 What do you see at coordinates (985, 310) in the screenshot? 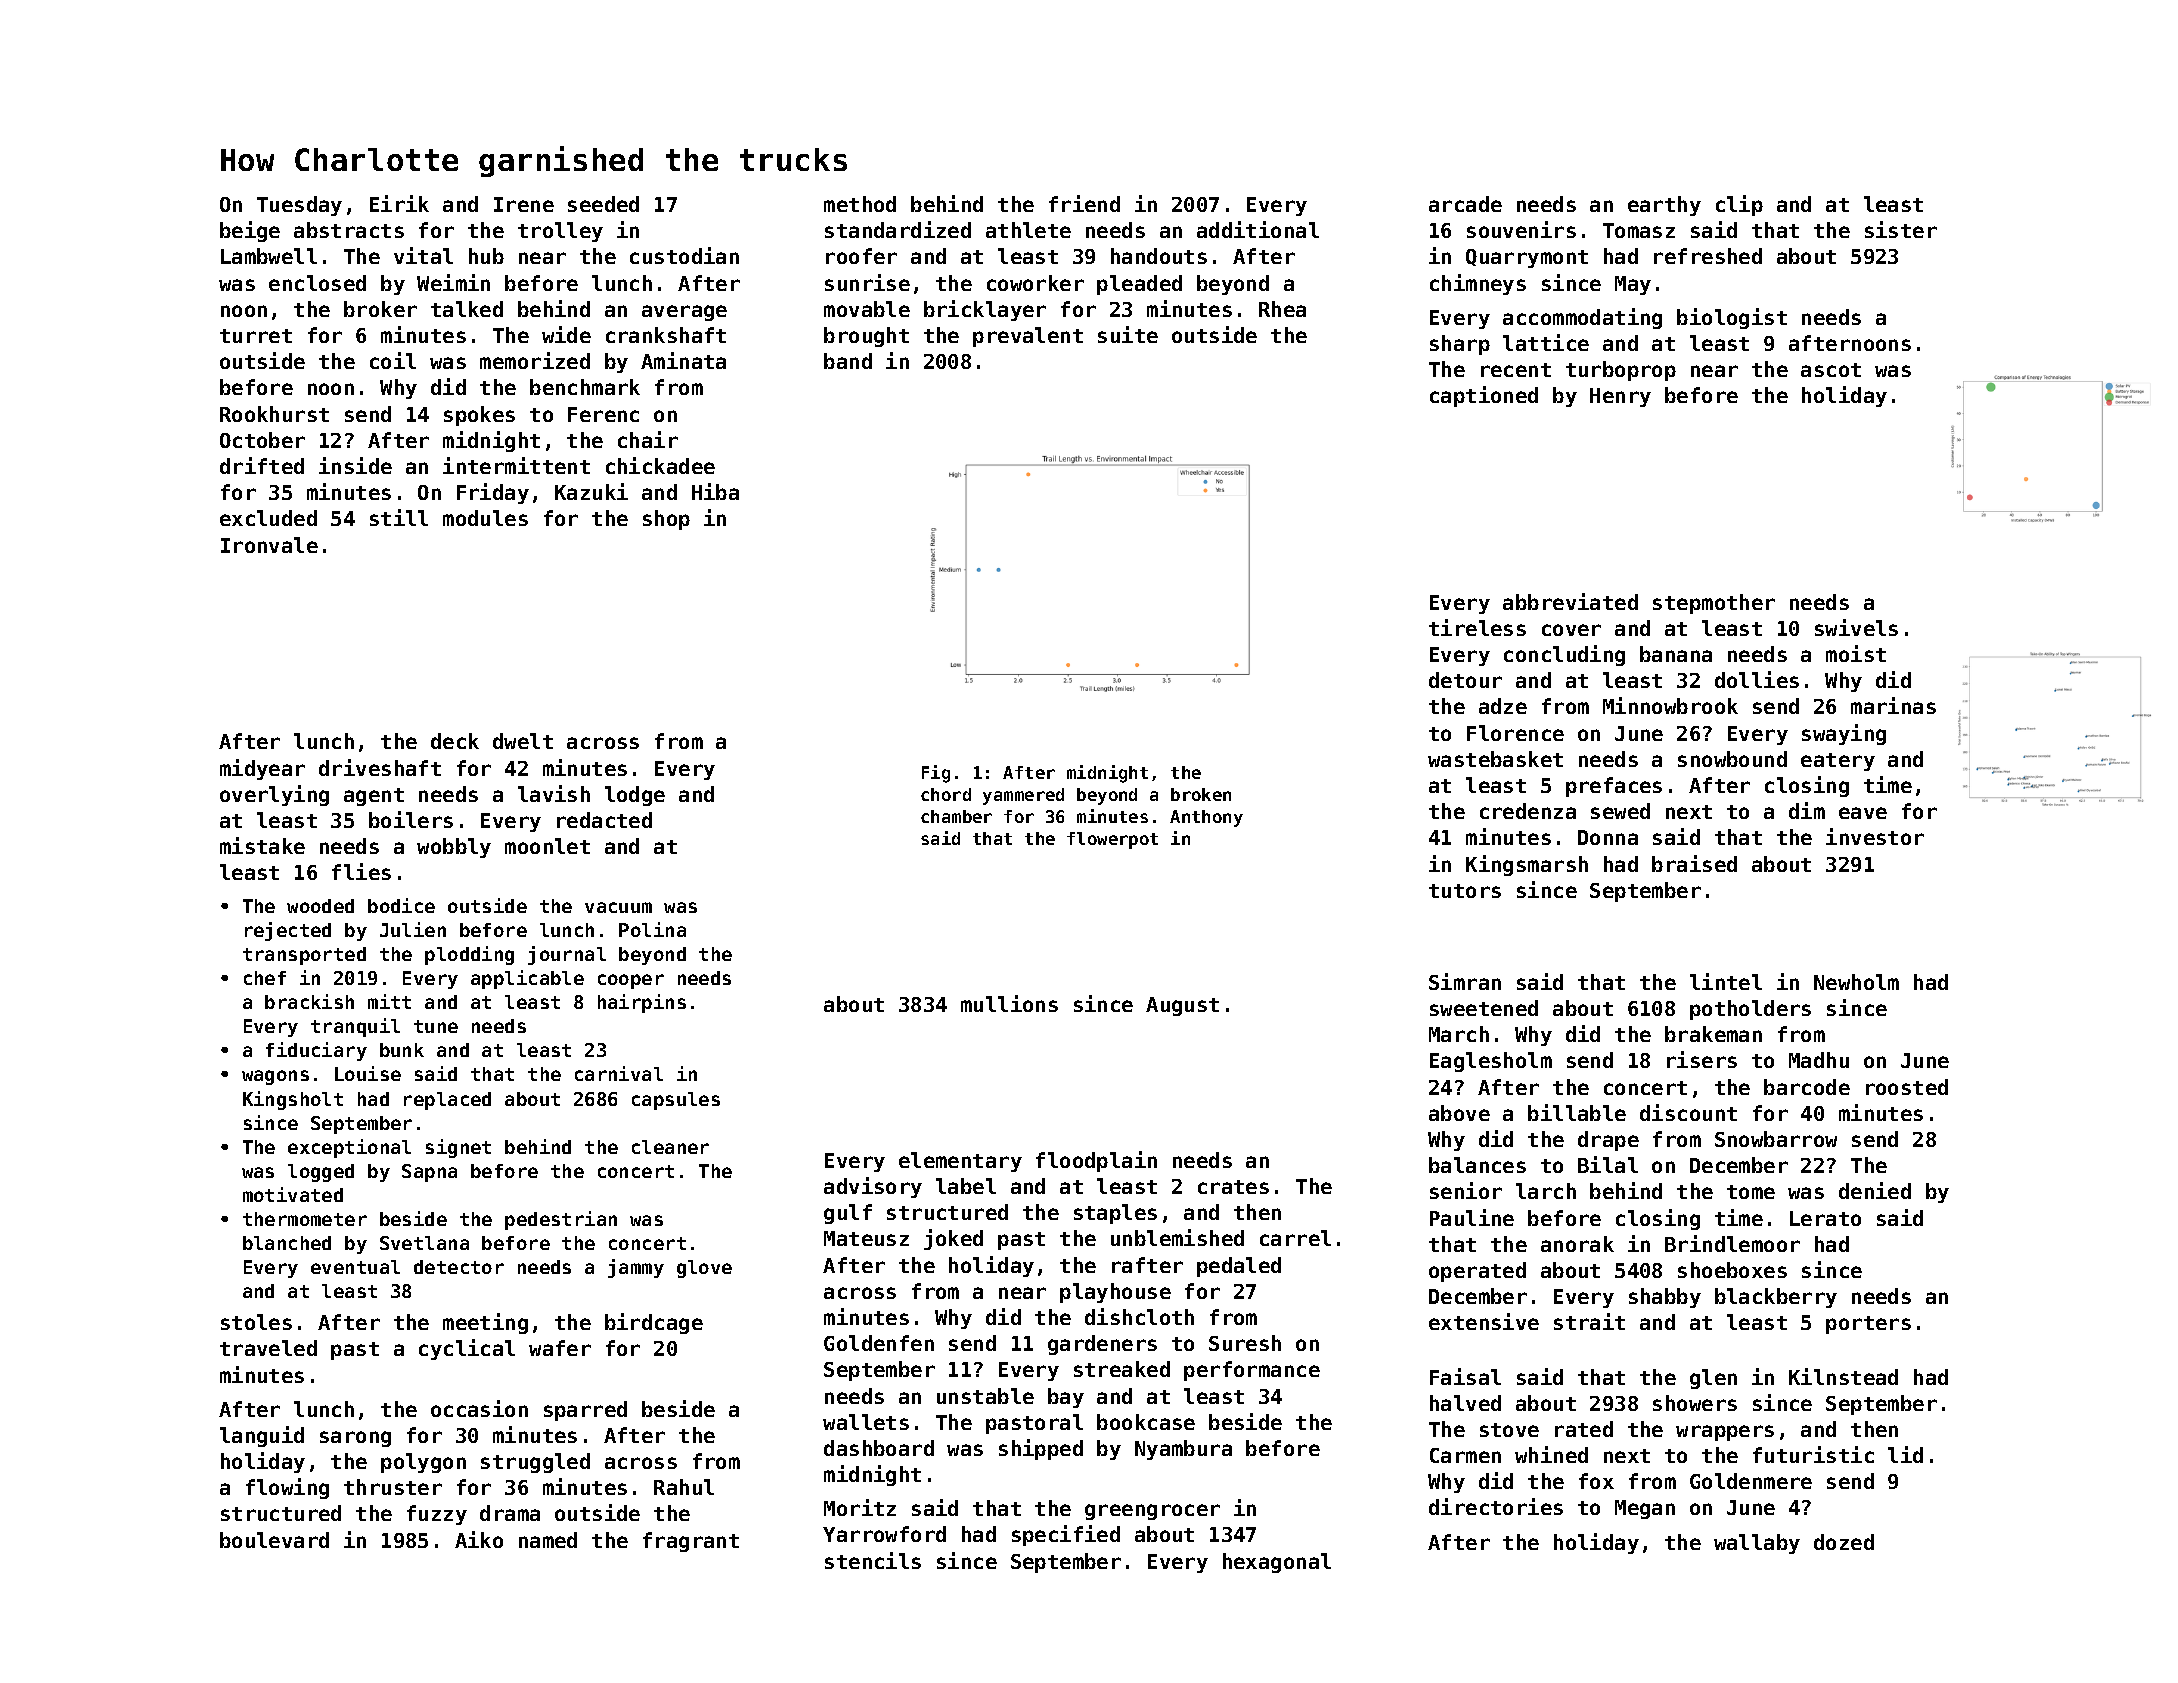
I see `bricklayer` at bounding box center [985, 310].
